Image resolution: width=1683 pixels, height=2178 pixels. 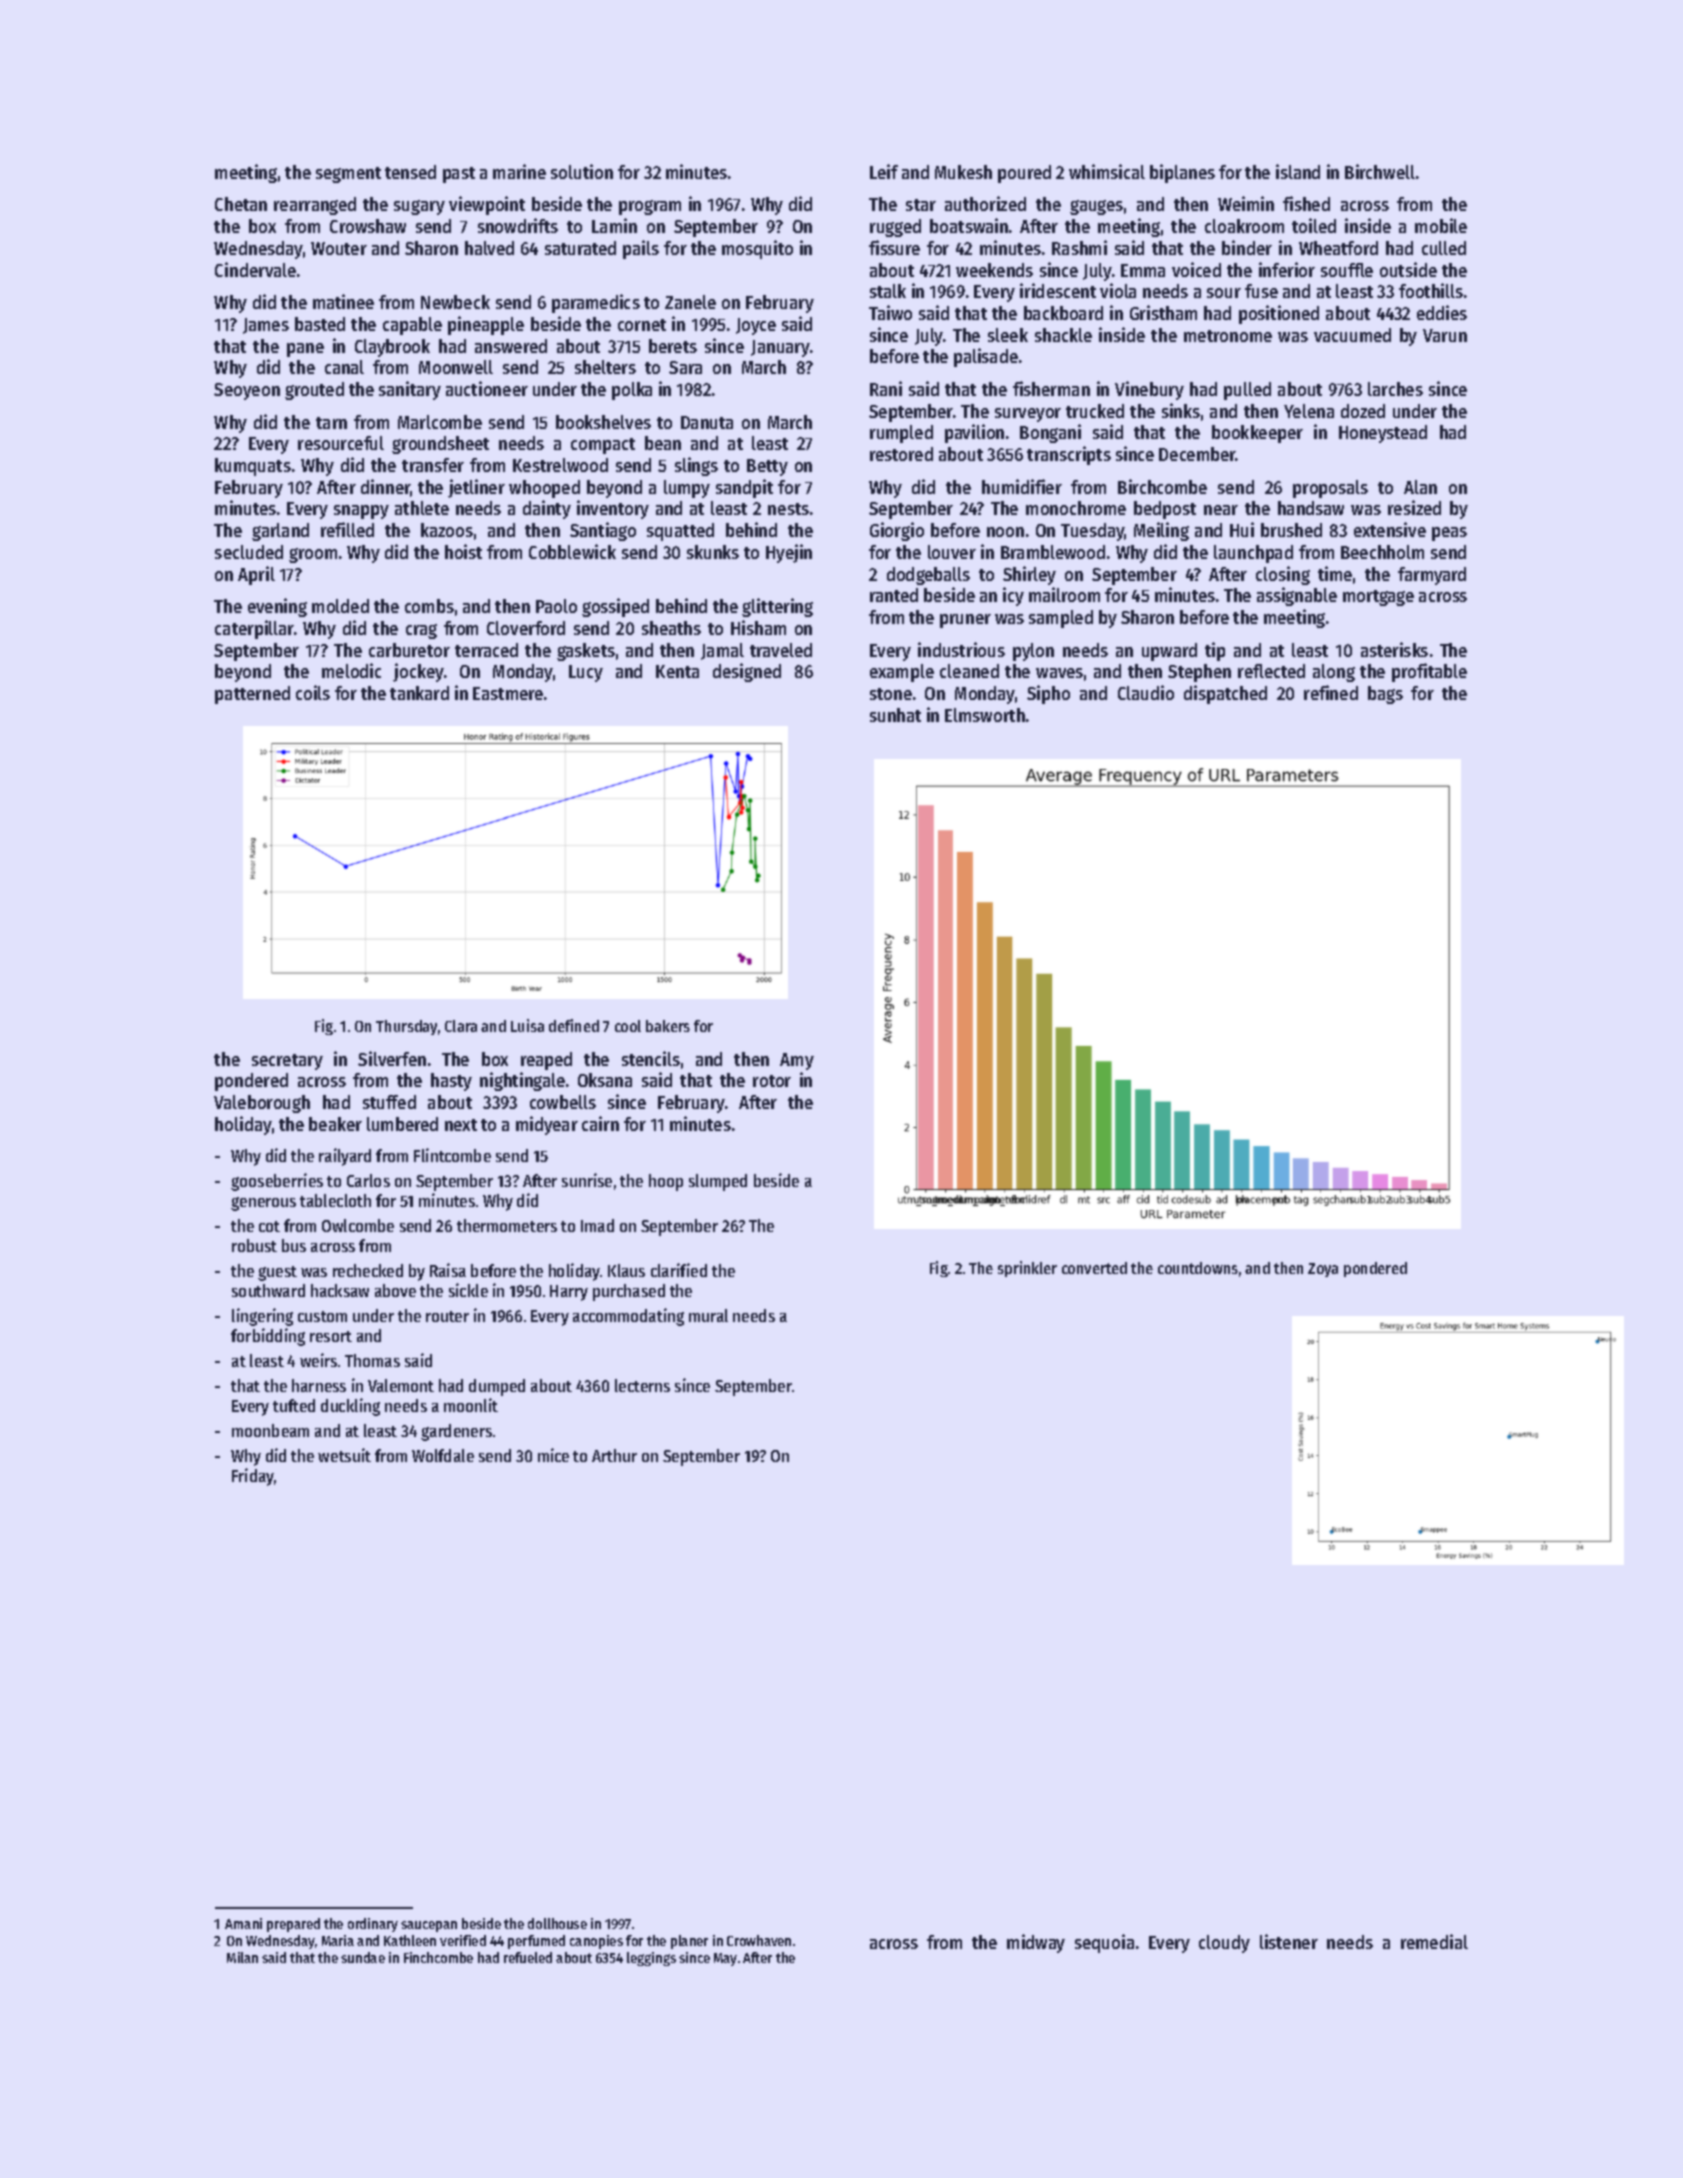 I want to click on sprinkler, so click(x=1027, y=1269).
